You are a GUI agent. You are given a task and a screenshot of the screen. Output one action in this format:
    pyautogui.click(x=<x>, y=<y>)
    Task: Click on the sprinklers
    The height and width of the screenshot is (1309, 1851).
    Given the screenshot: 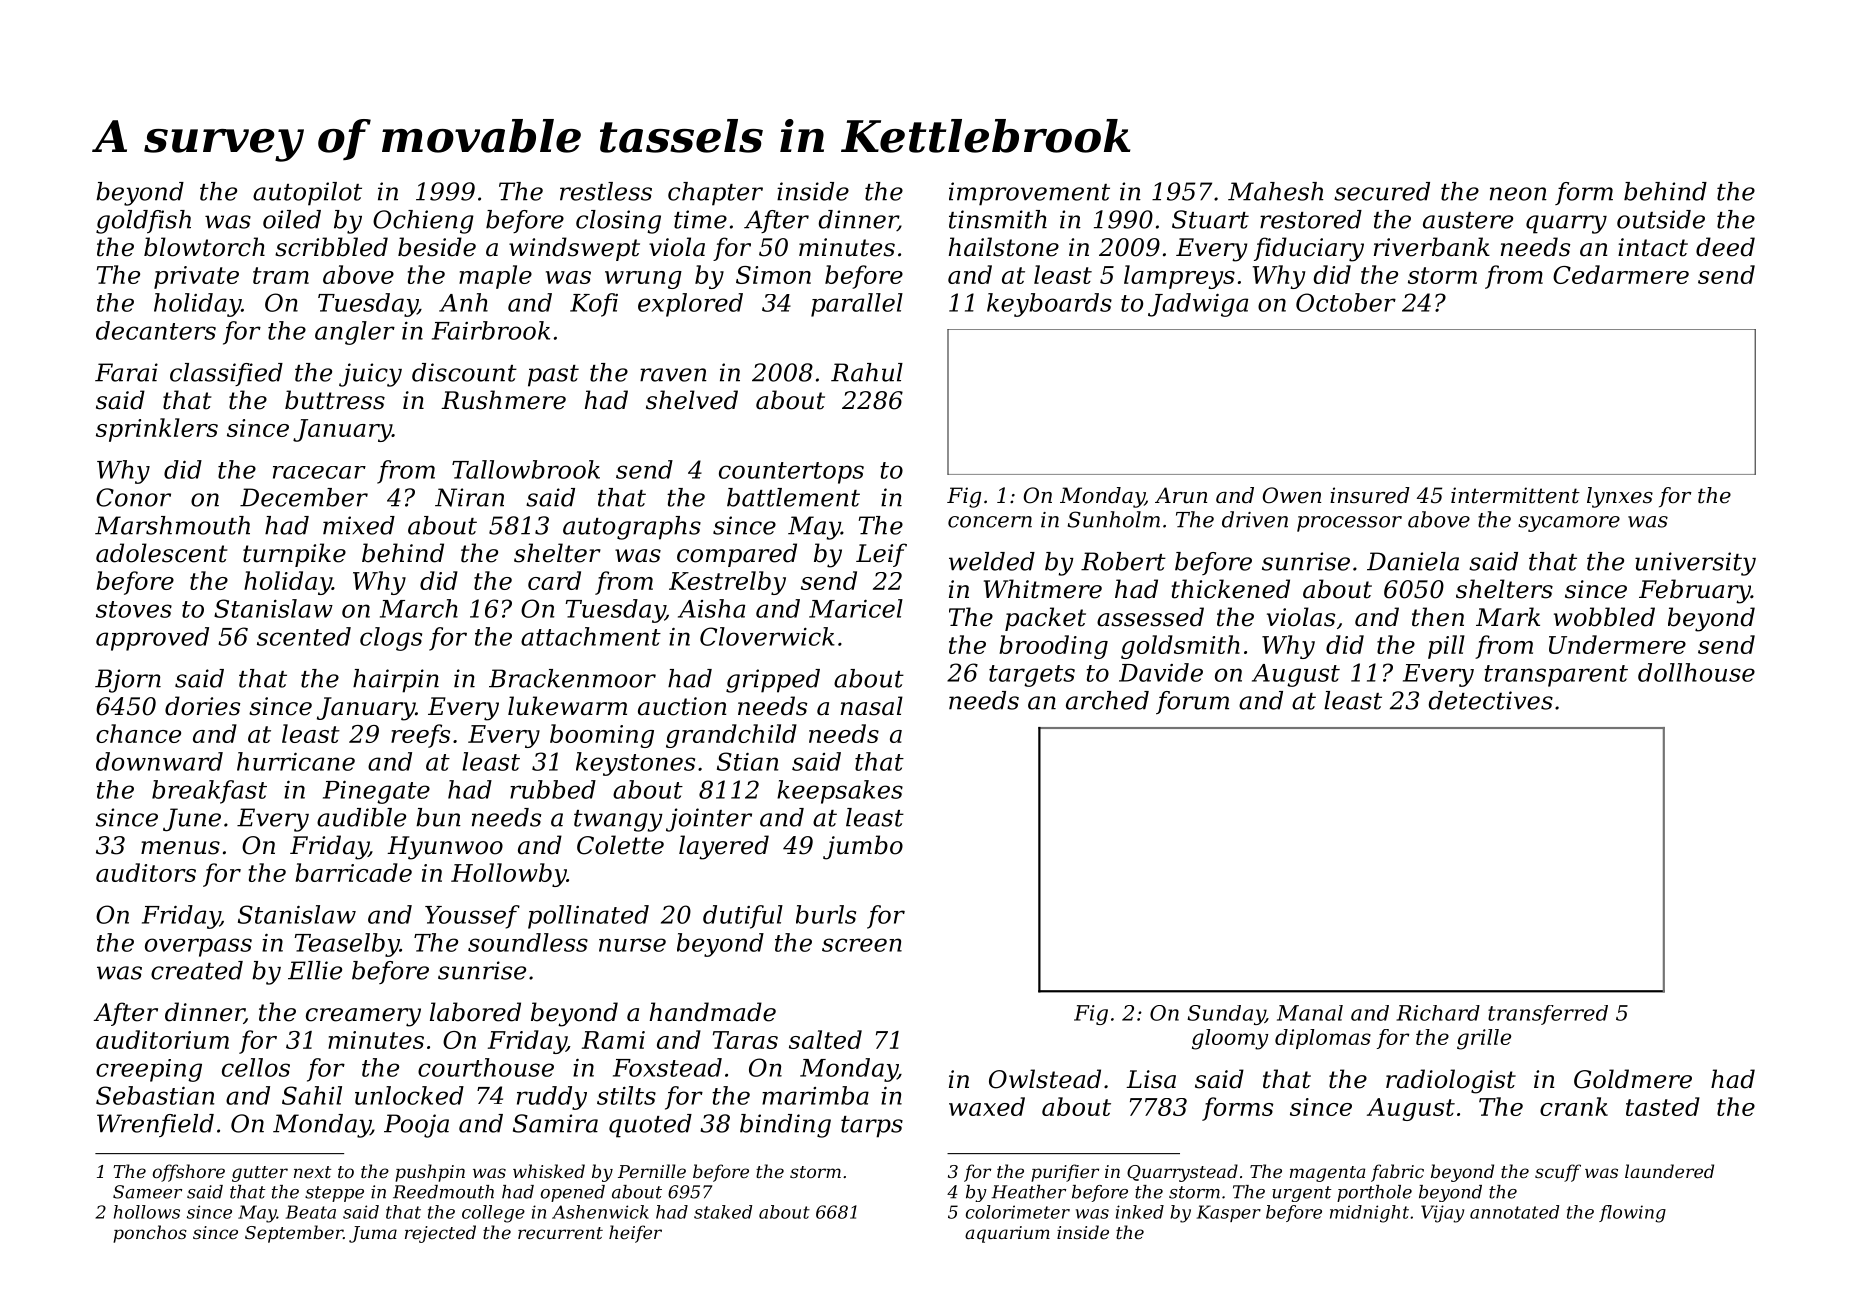 What is the action you would take?
    pyautogui.click(x=157, y=430)
